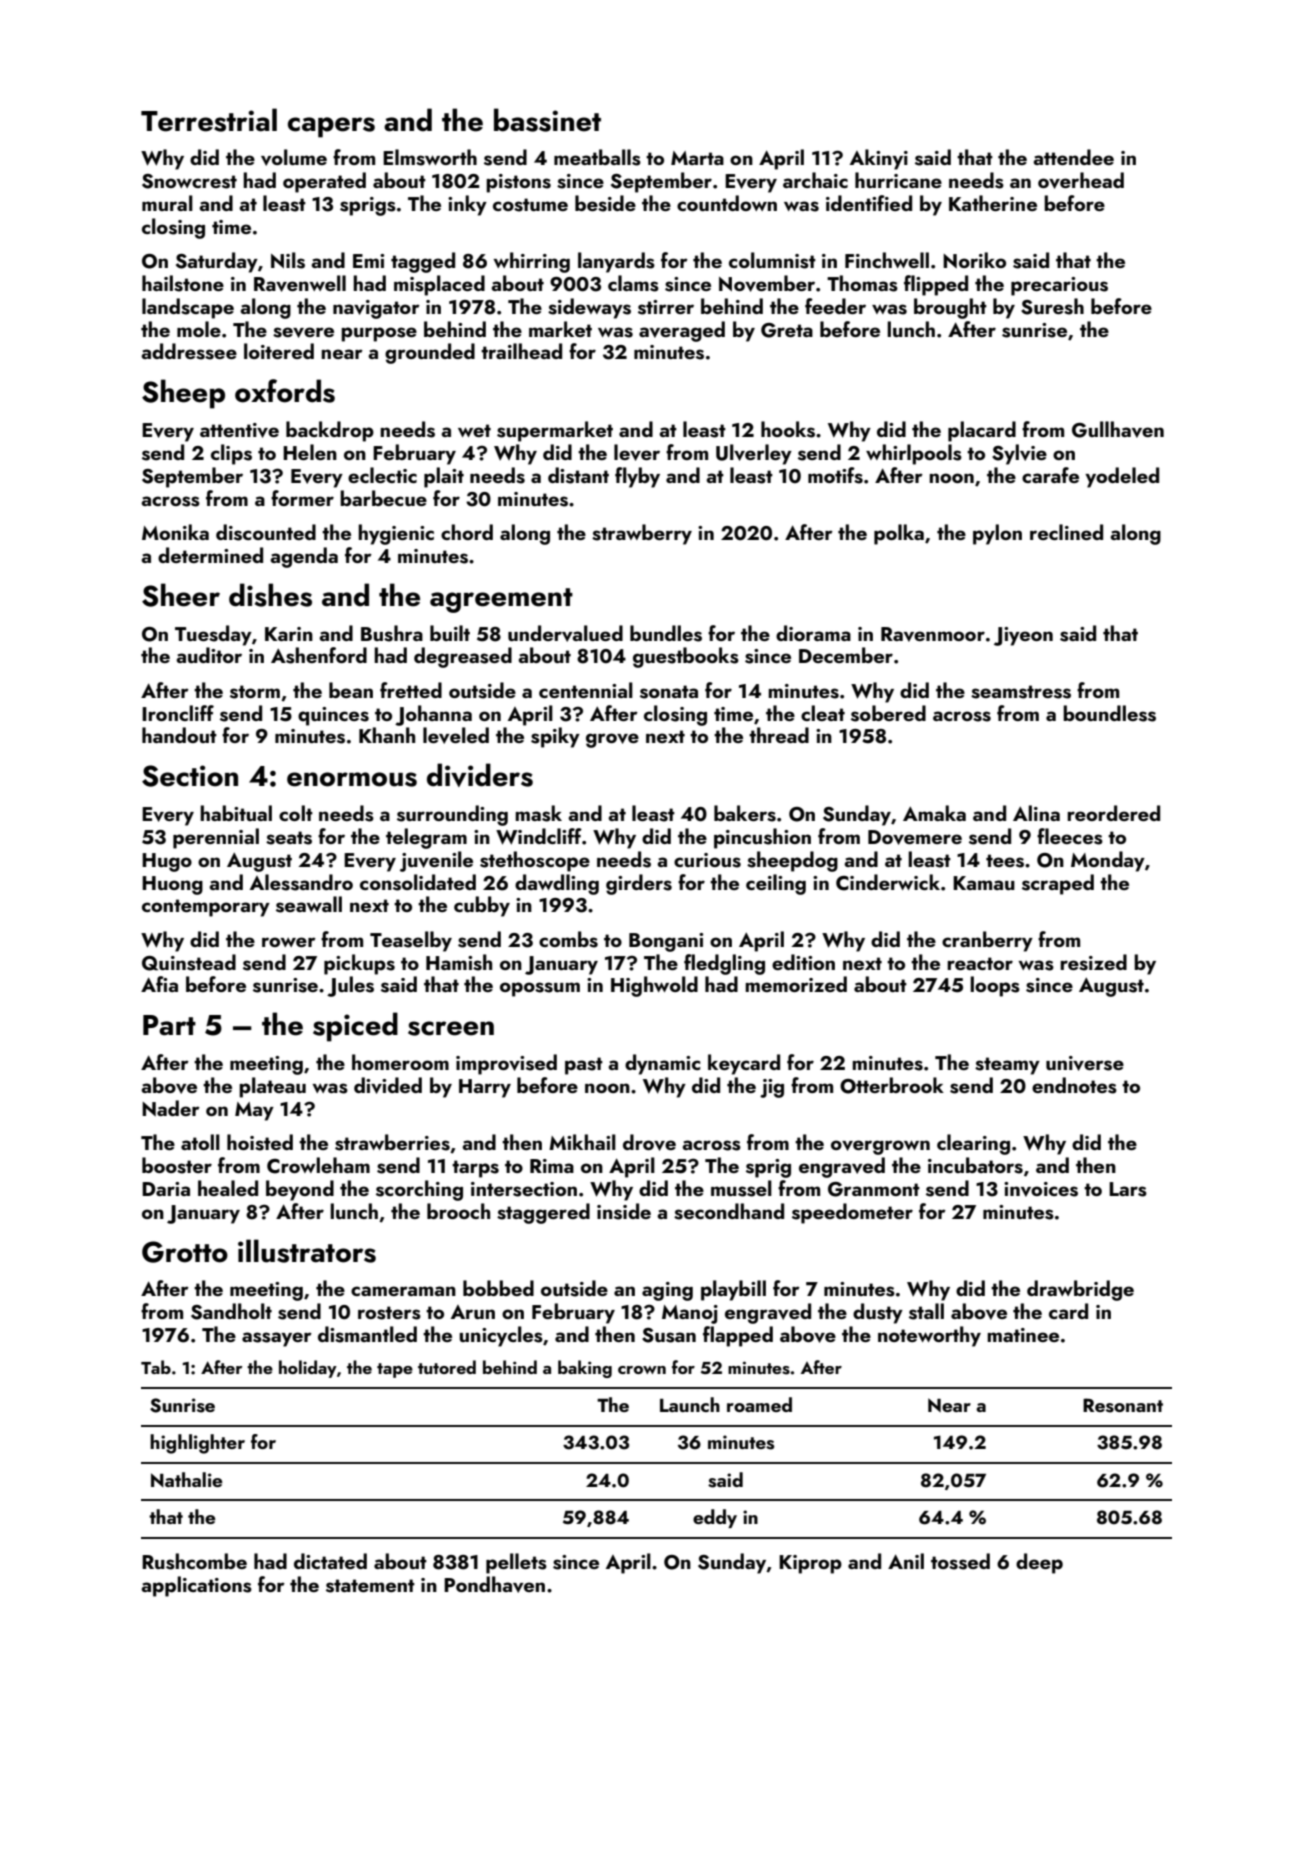 Image resolution: width=1313 pixels, height=1857 pixels. I want to click on statement, so click(370, 1586).
